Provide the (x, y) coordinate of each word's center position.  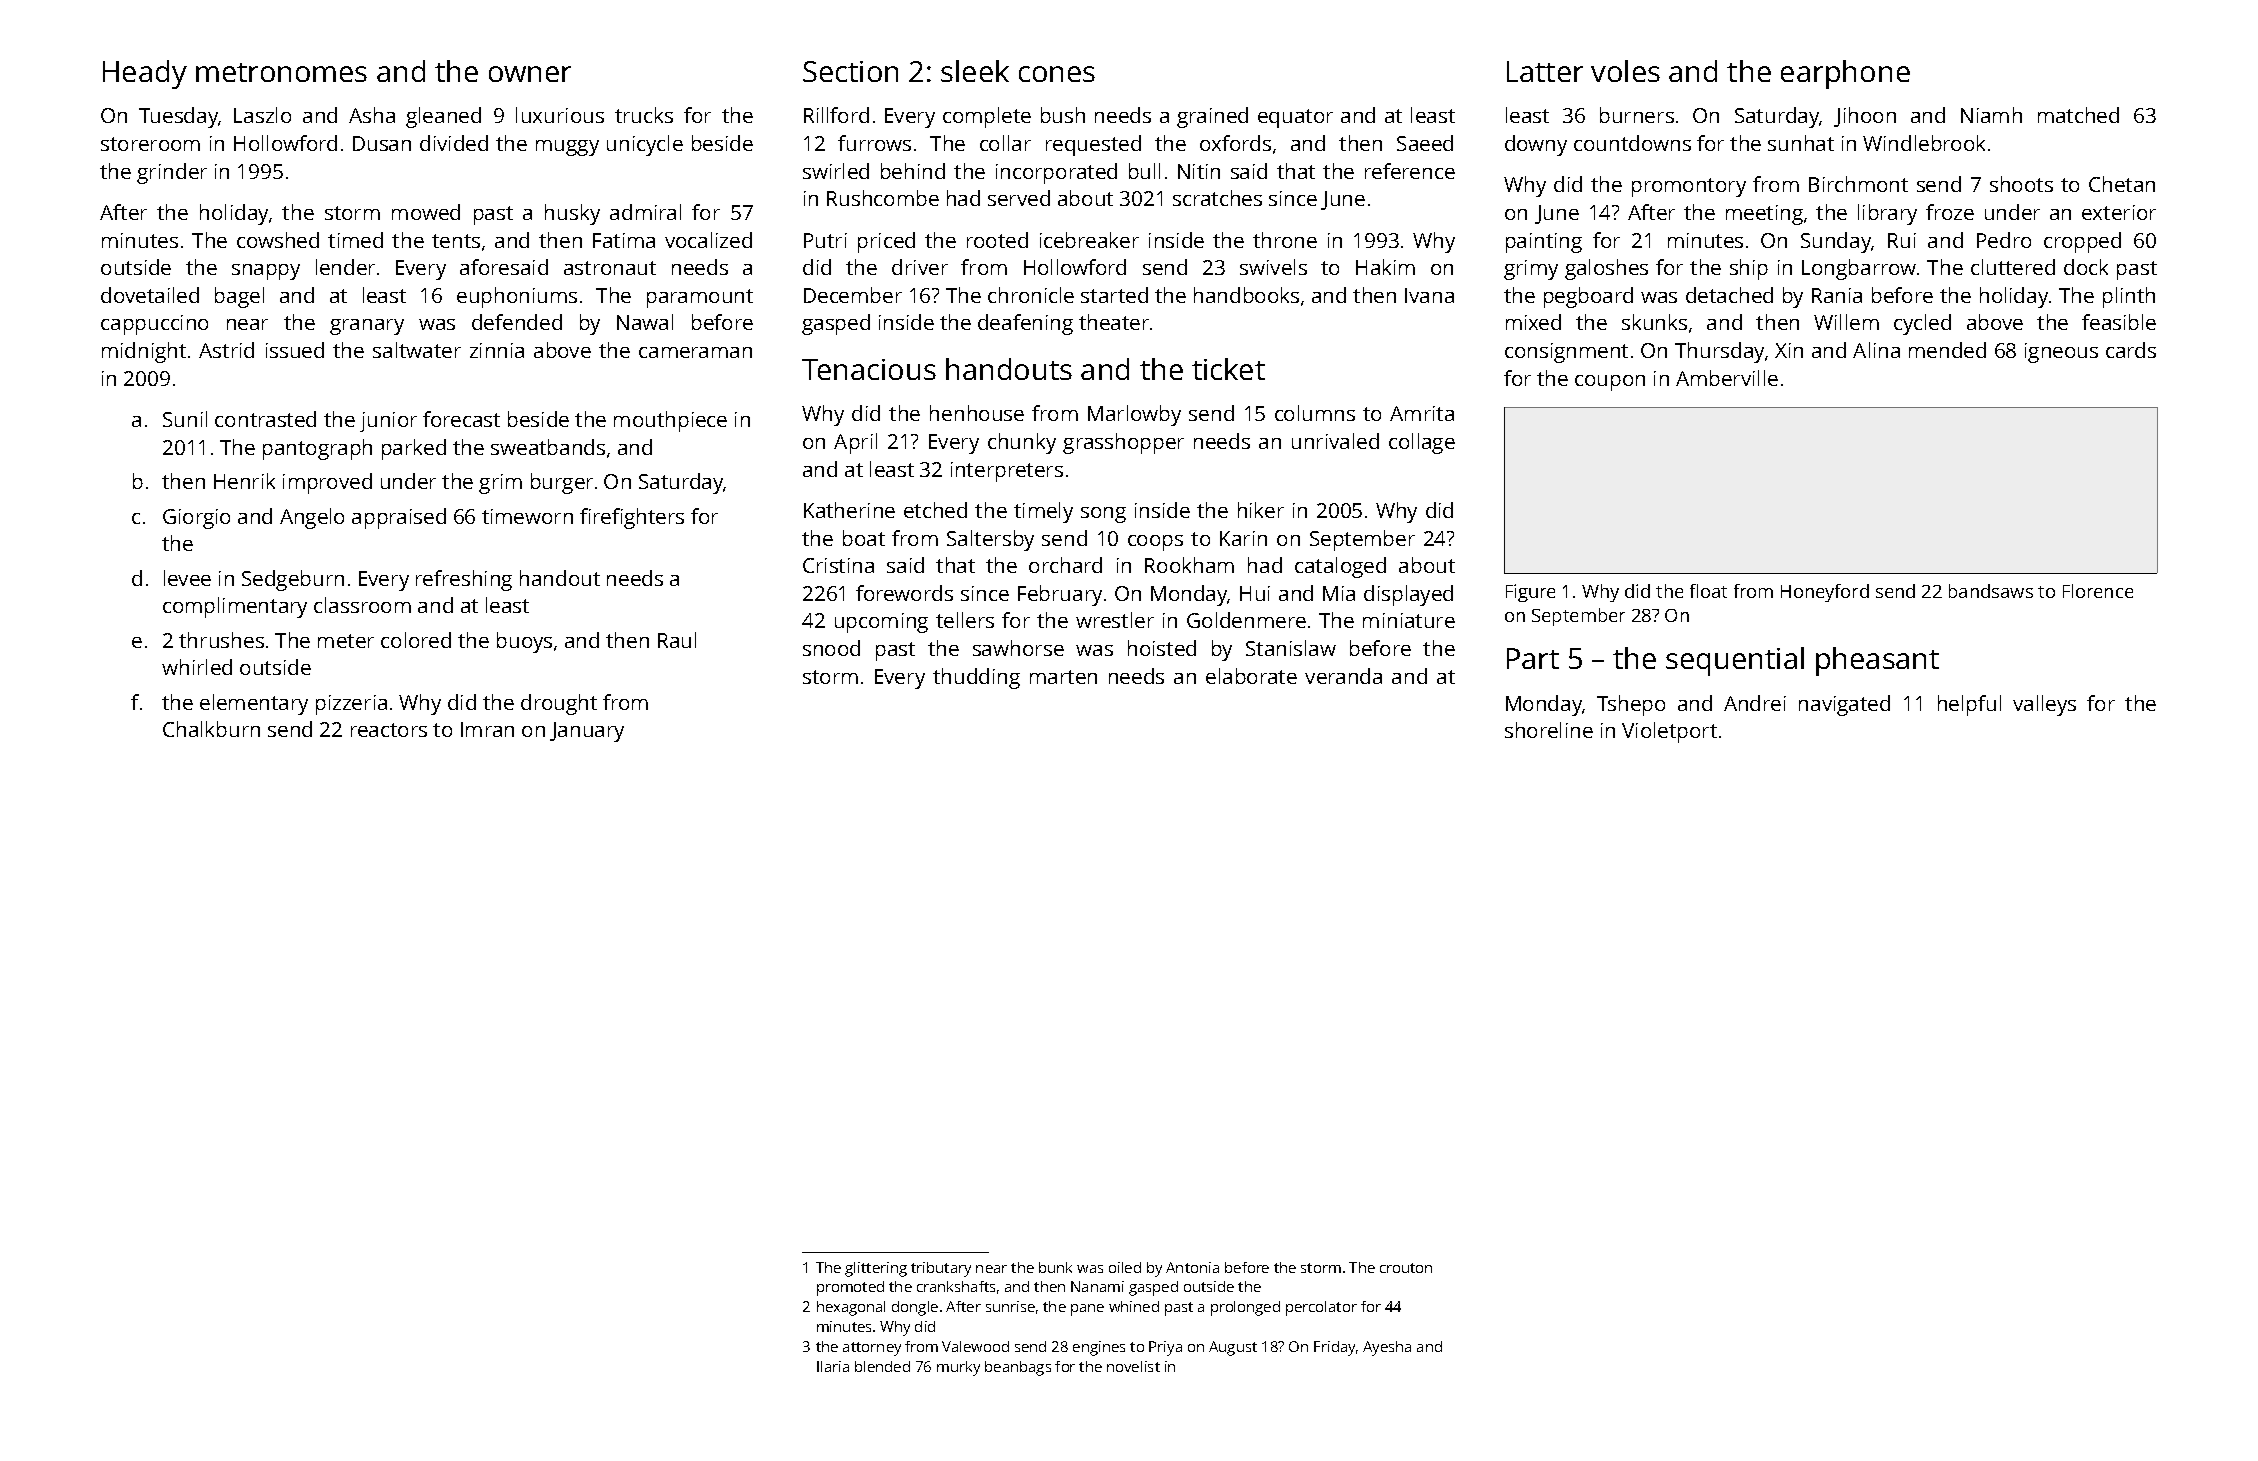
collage (1422, 443)
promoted (850, 1288)
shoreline (1549, 730)
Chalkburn (211, 729)
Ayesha (1387, 1348)
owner (530, 74)
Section (850, 71)
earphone (1845, 74)
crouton (1406, 1268)
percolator (1321, 1308)
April (855, 443)
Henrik (244, 481)
